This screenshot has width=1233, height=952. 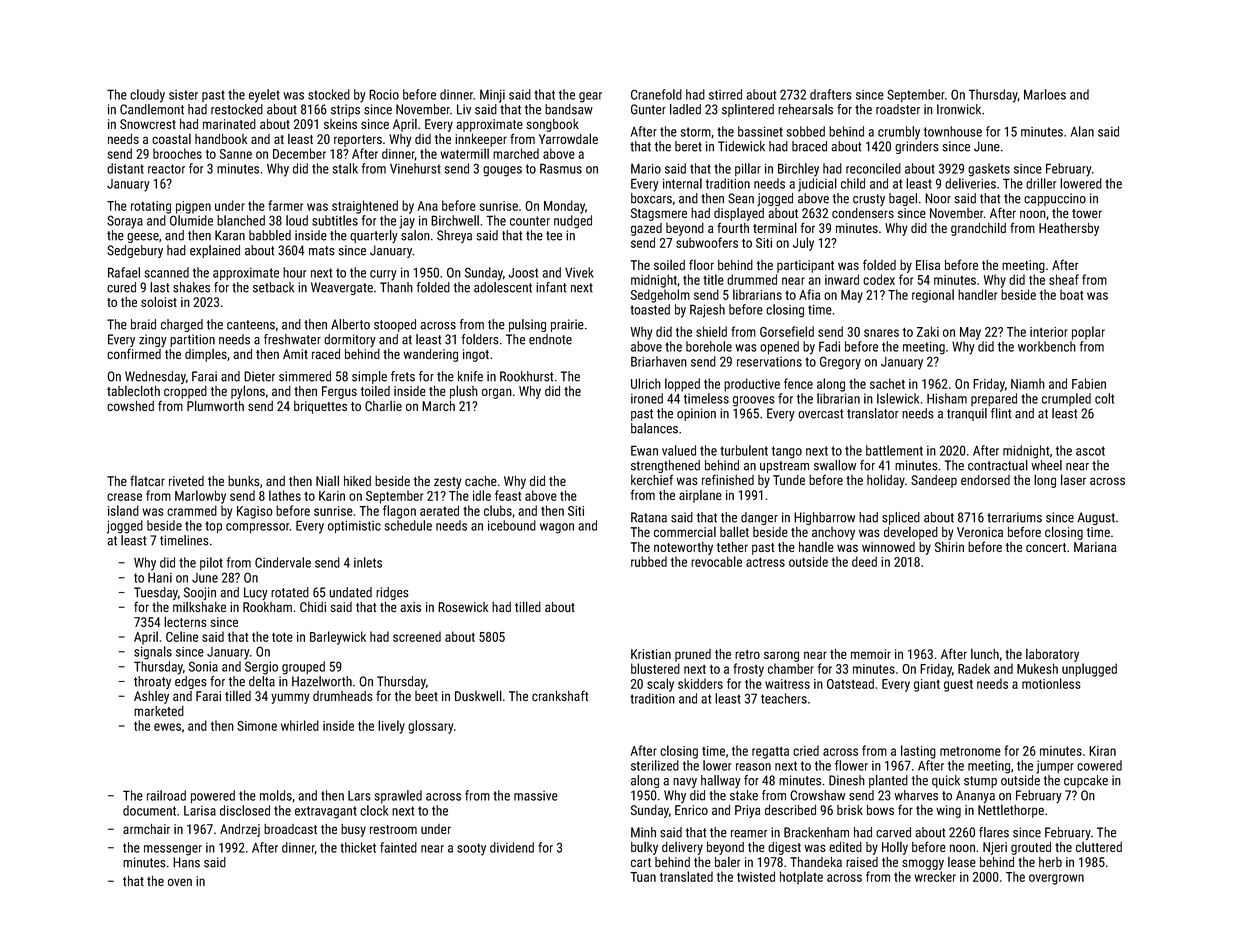 I want to click on sister, so click(x=183, y=95).
